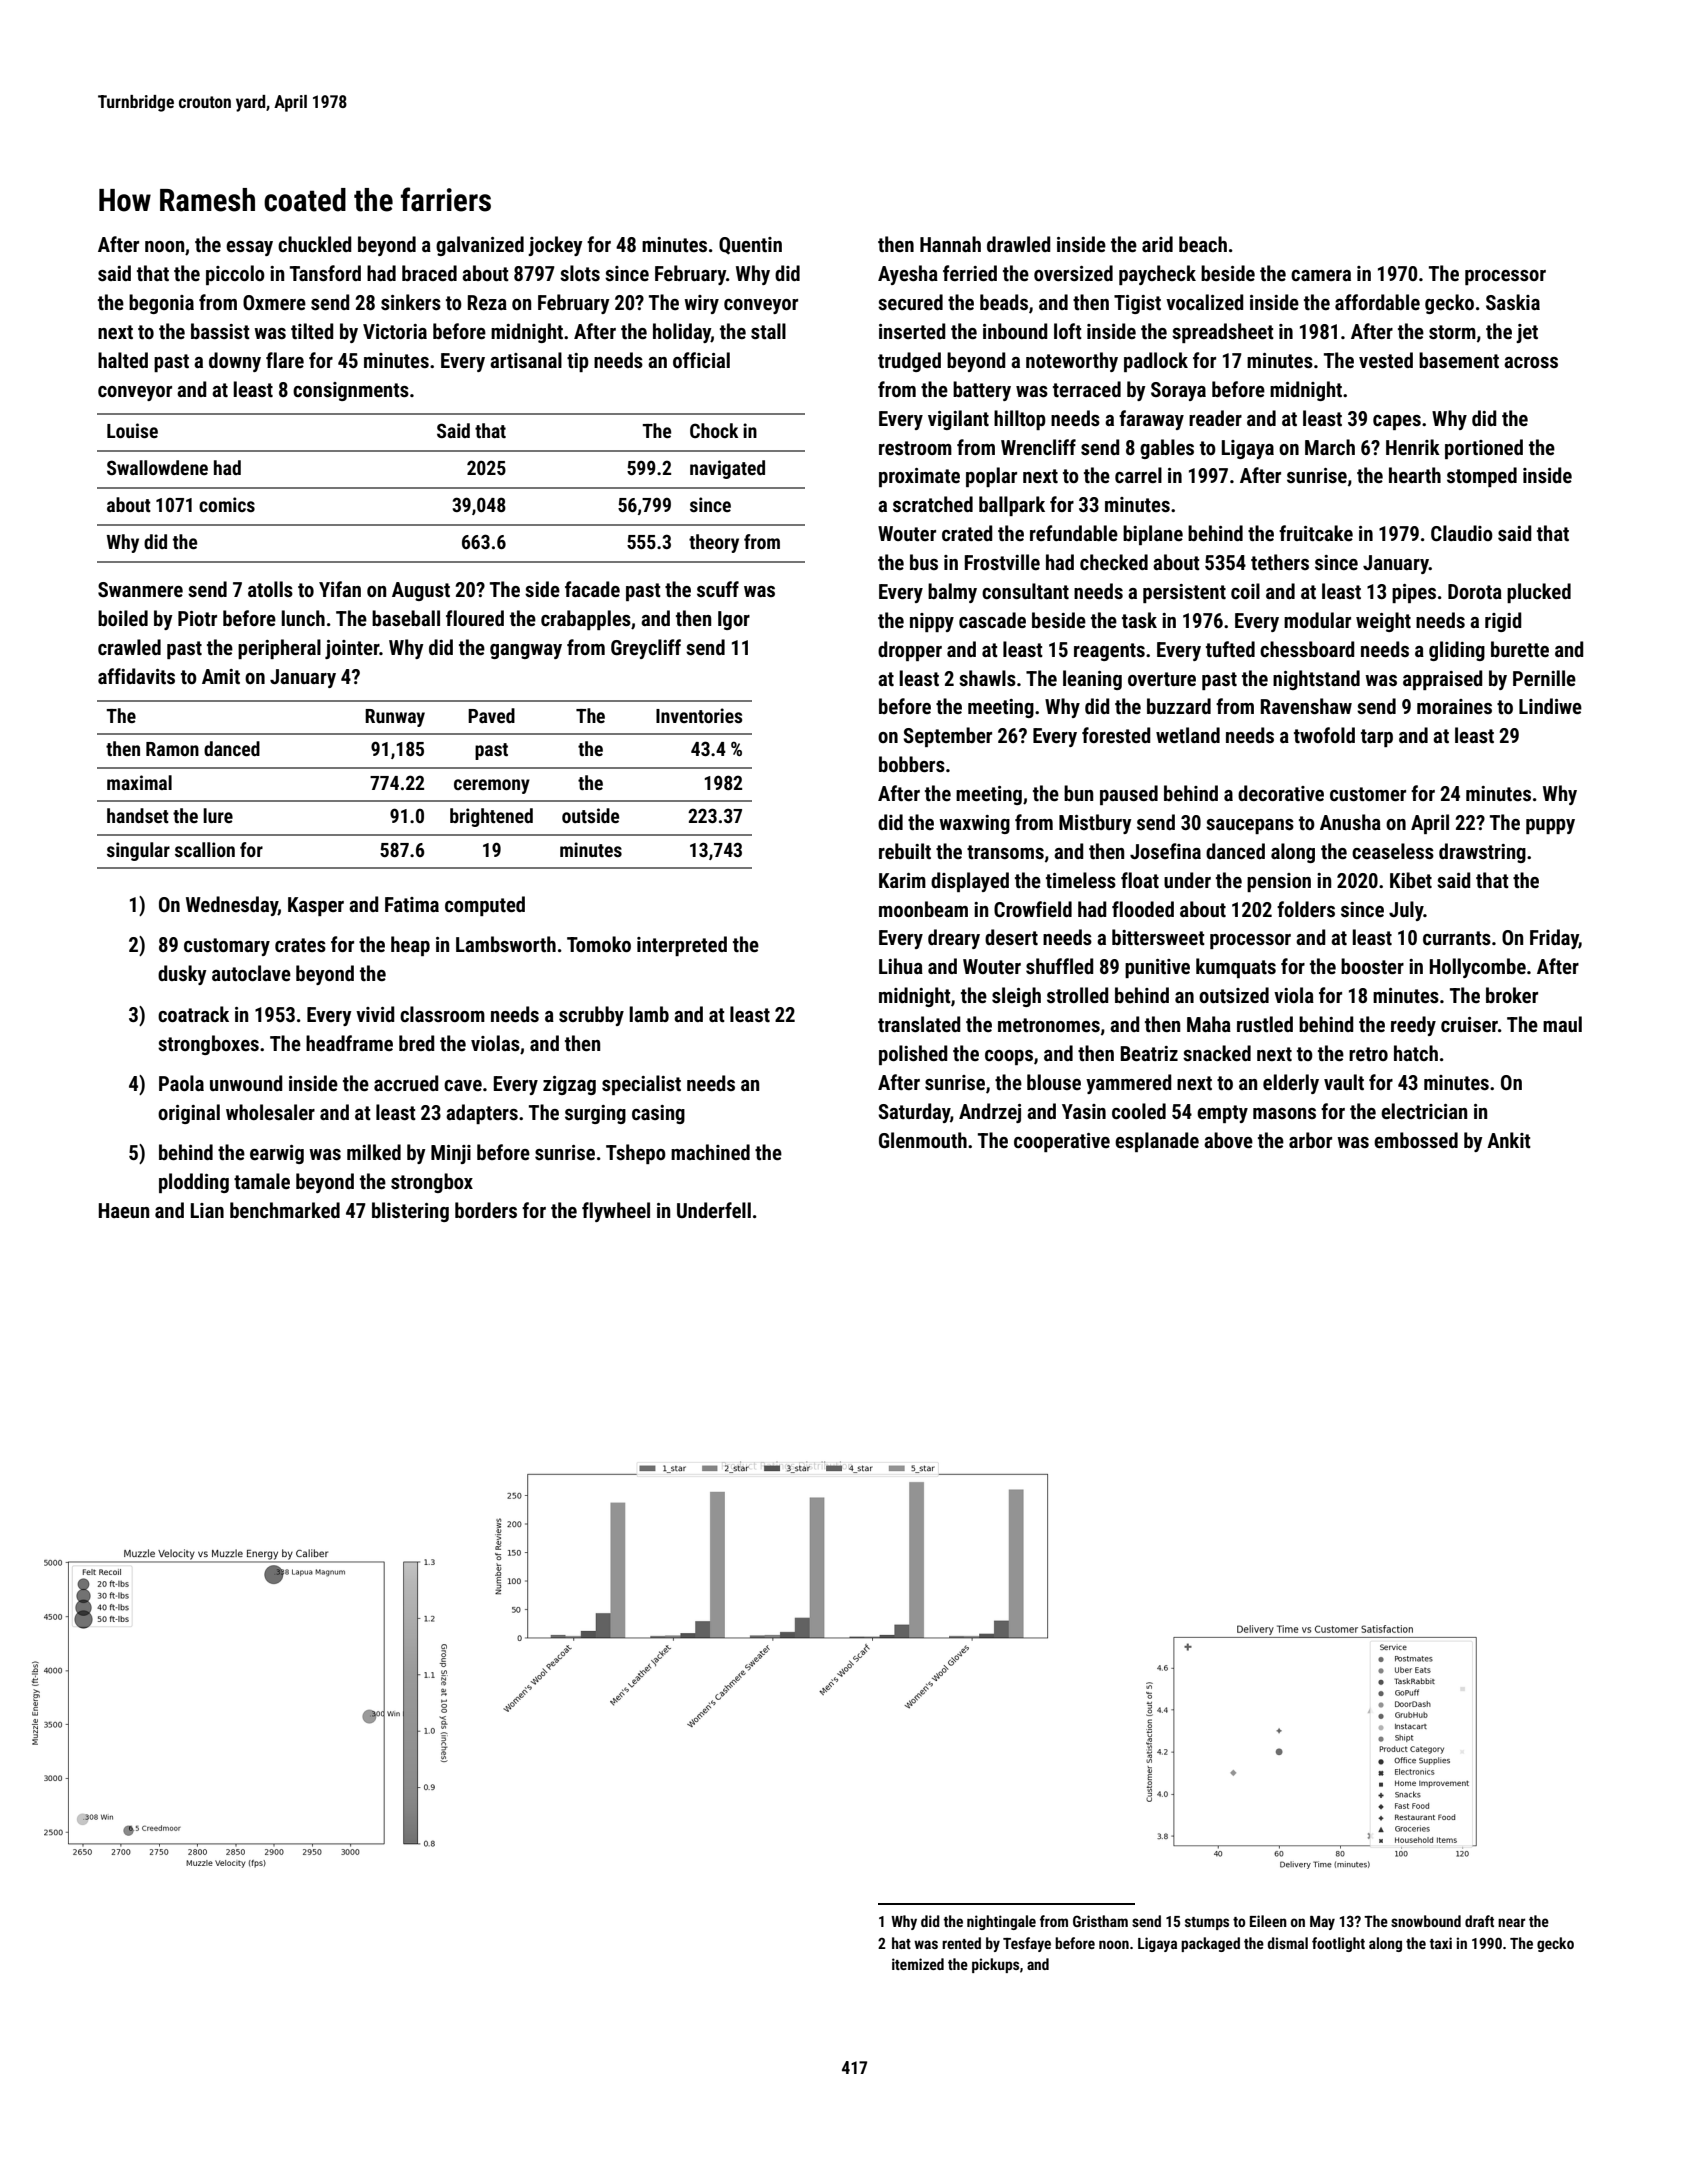 This screenshot has height=2178, width=1683. I want to click on itemized, so click(918, 1964).
